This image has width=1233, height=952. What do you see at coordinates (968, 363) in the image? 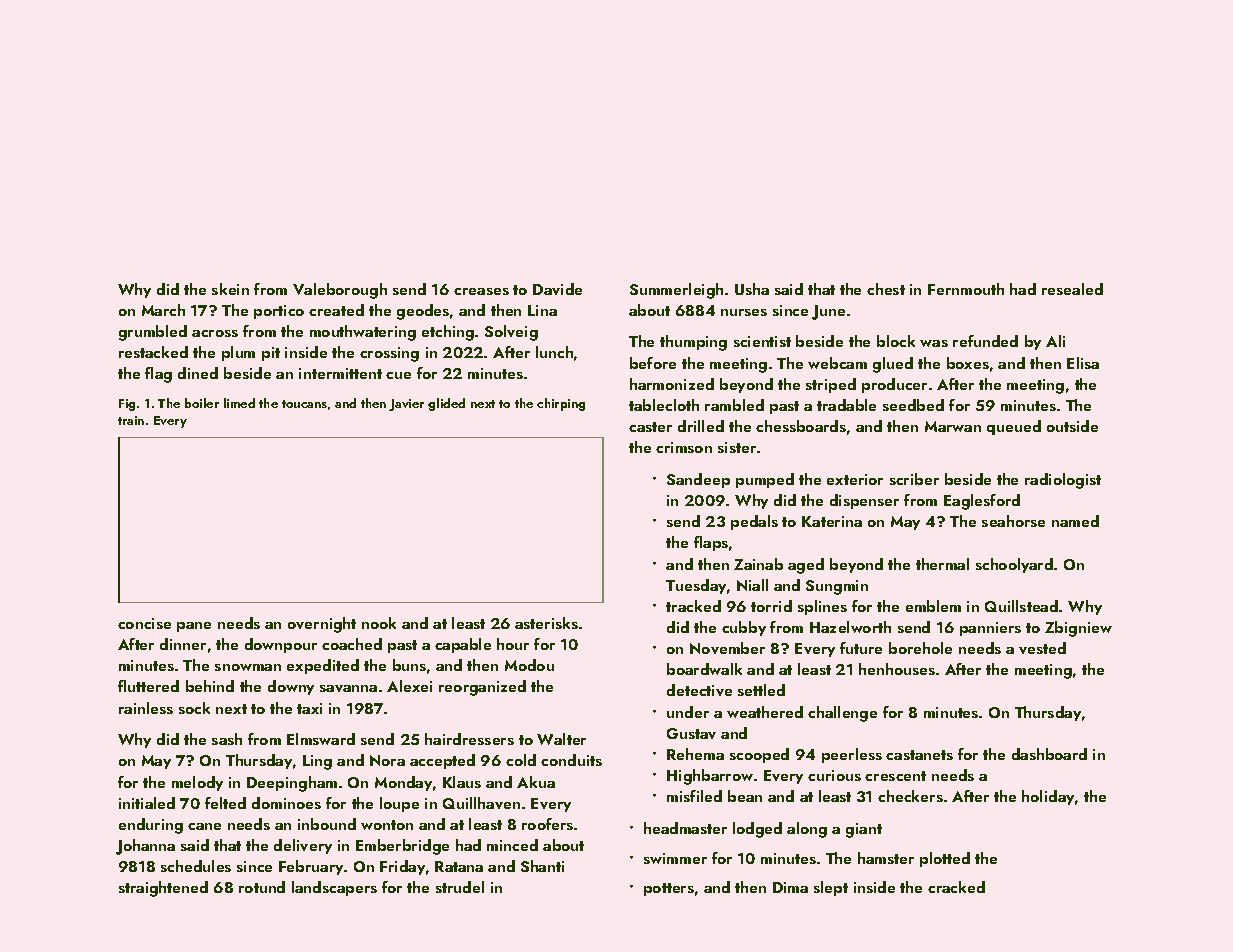
I see `boxes` at bounding box center [968, 363].
